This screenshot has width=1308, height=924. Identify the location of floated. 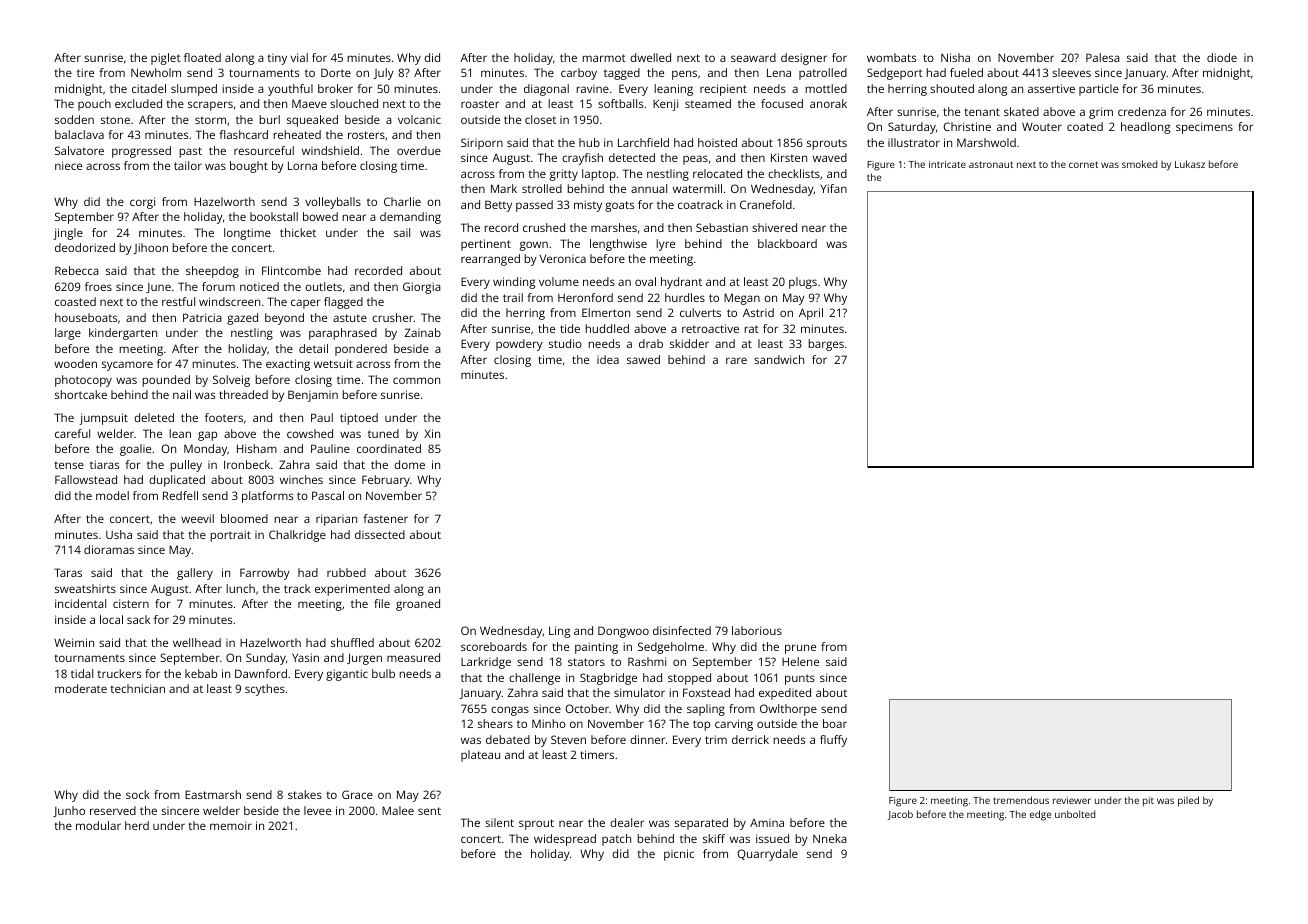
(202, 57).
